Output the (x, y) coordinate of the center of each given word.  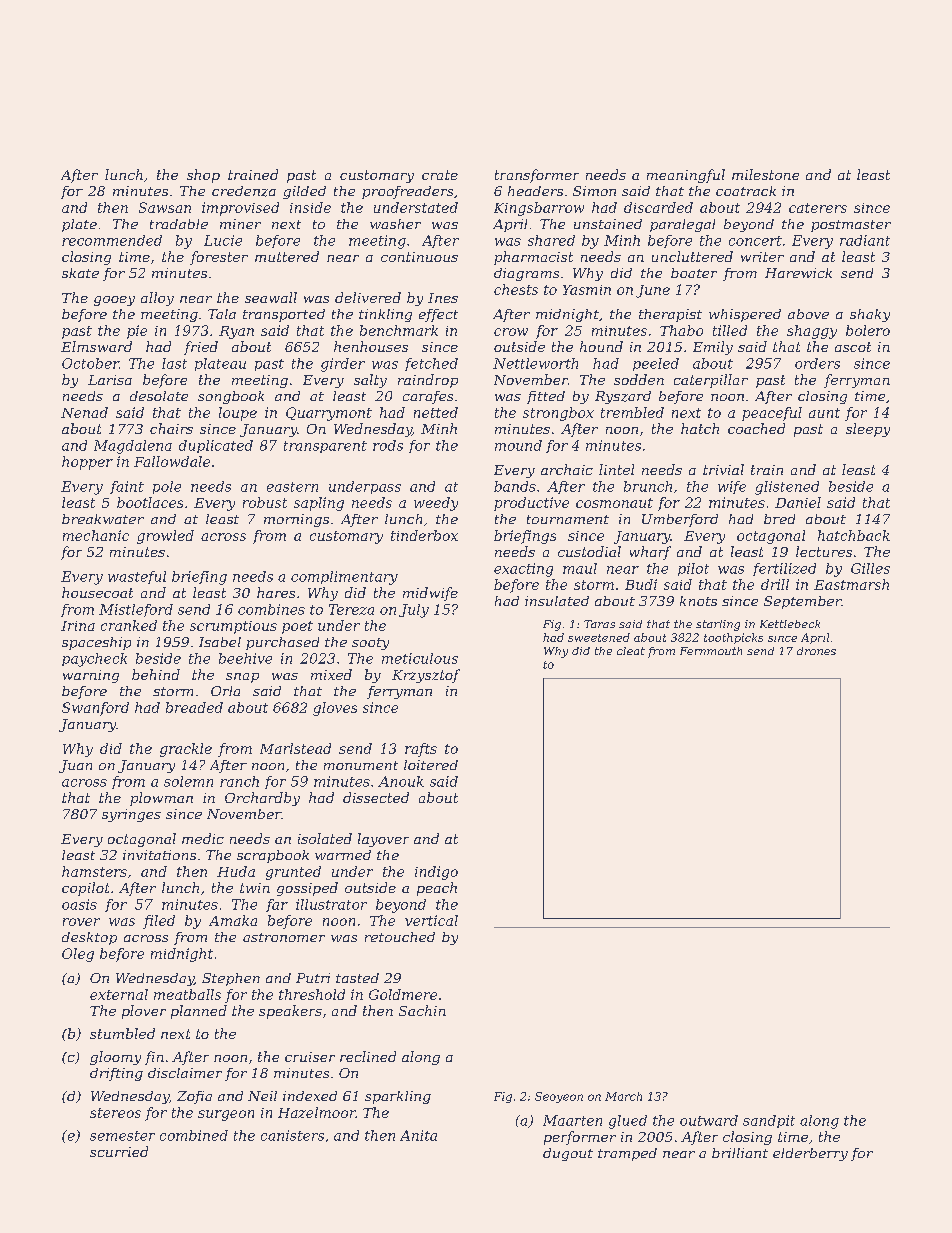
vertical (431, 920)
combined (194, 1135)
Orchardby (262, 799)
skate (80, 273)
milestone (765, 174)
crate (440, 175)
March (623, 1096)
